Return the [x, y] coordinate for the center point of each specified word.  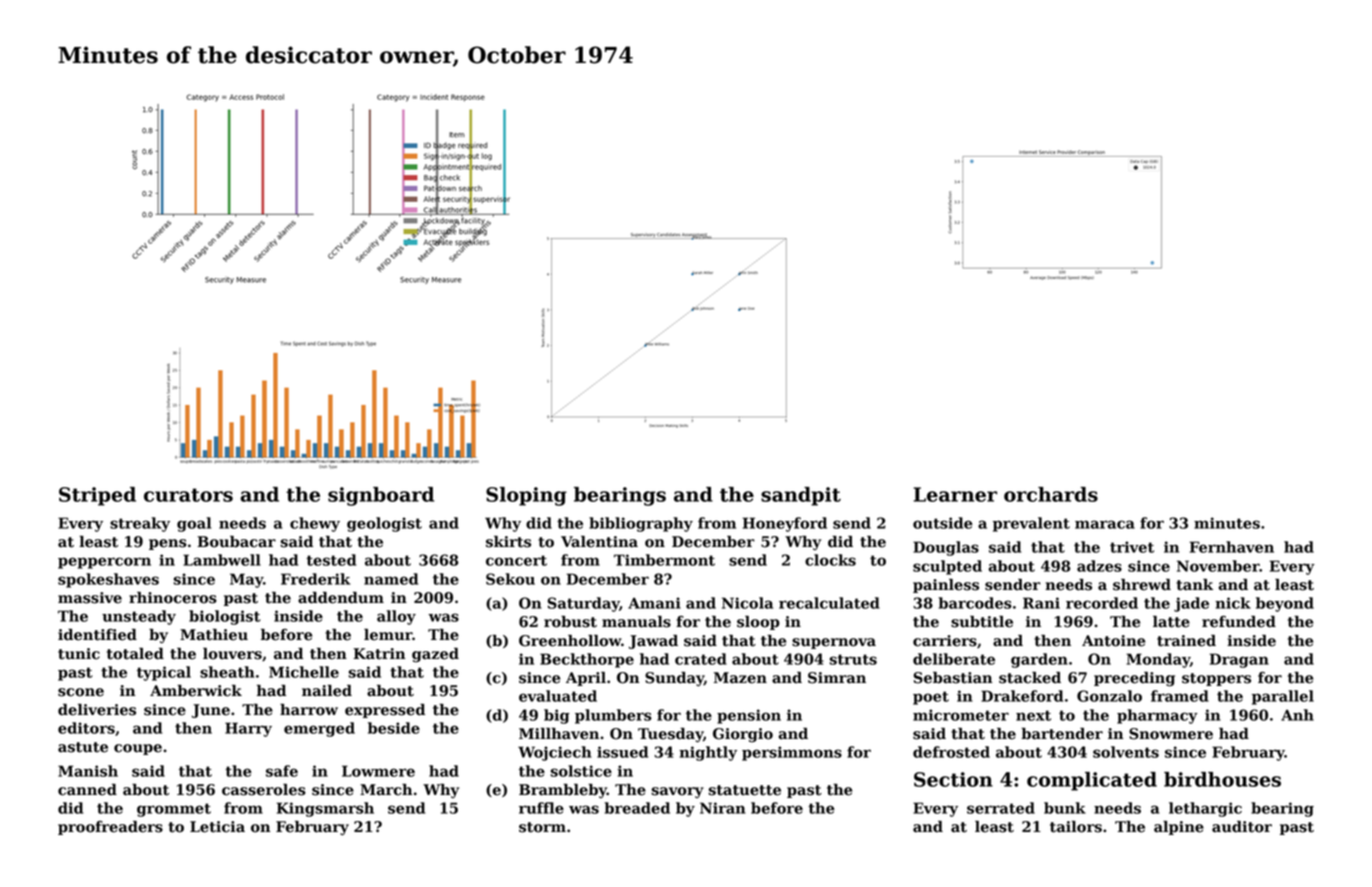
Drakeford [1022, 696]
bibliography [641, 524]
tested [331, 560]
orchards [1051, 494]
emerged [319, 729]
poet [931, 698]
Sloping [526, 496]
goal [194, 524]
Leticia [217, 827]
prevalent [1031, 524]
